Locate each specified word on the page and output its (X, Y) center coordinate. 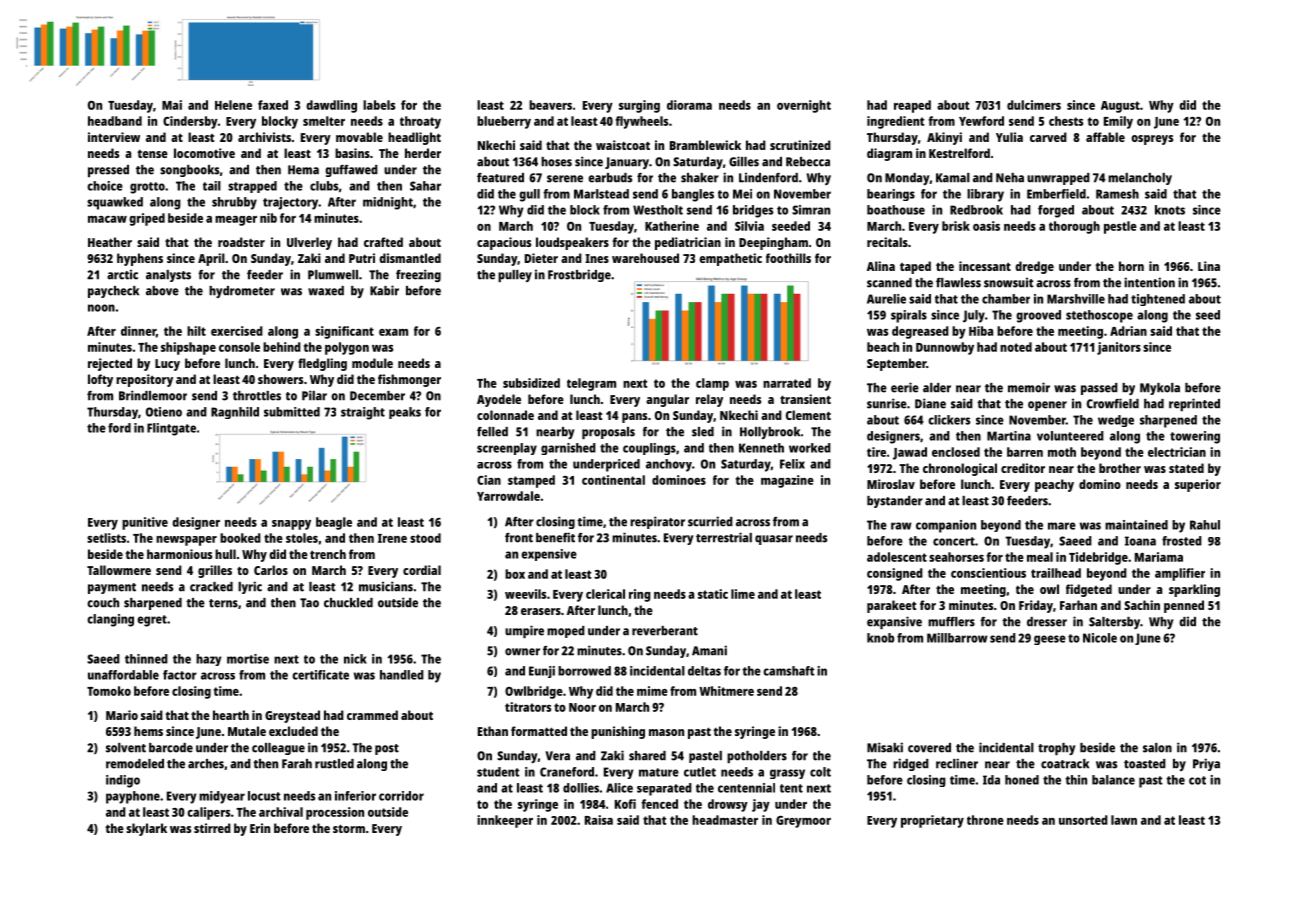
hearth (231, 715)
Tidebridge (1098, 558)
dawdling (331, 106)
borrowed (584, 671)
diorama (689, 105)
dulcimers (1034, 105)
